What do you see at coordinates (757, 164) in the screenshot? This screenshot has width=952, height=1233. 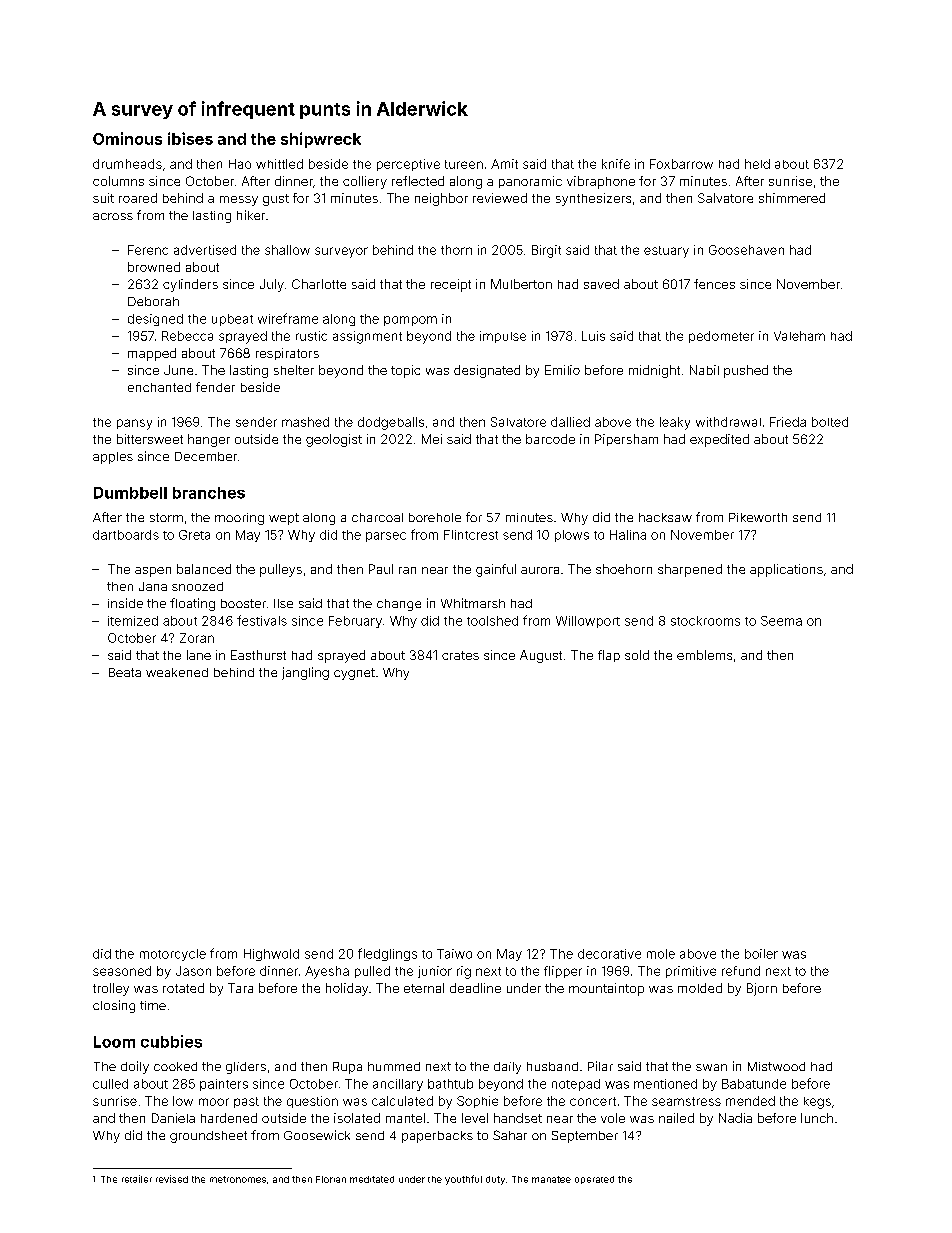 I see `held` at bounding box center [757, 164].
